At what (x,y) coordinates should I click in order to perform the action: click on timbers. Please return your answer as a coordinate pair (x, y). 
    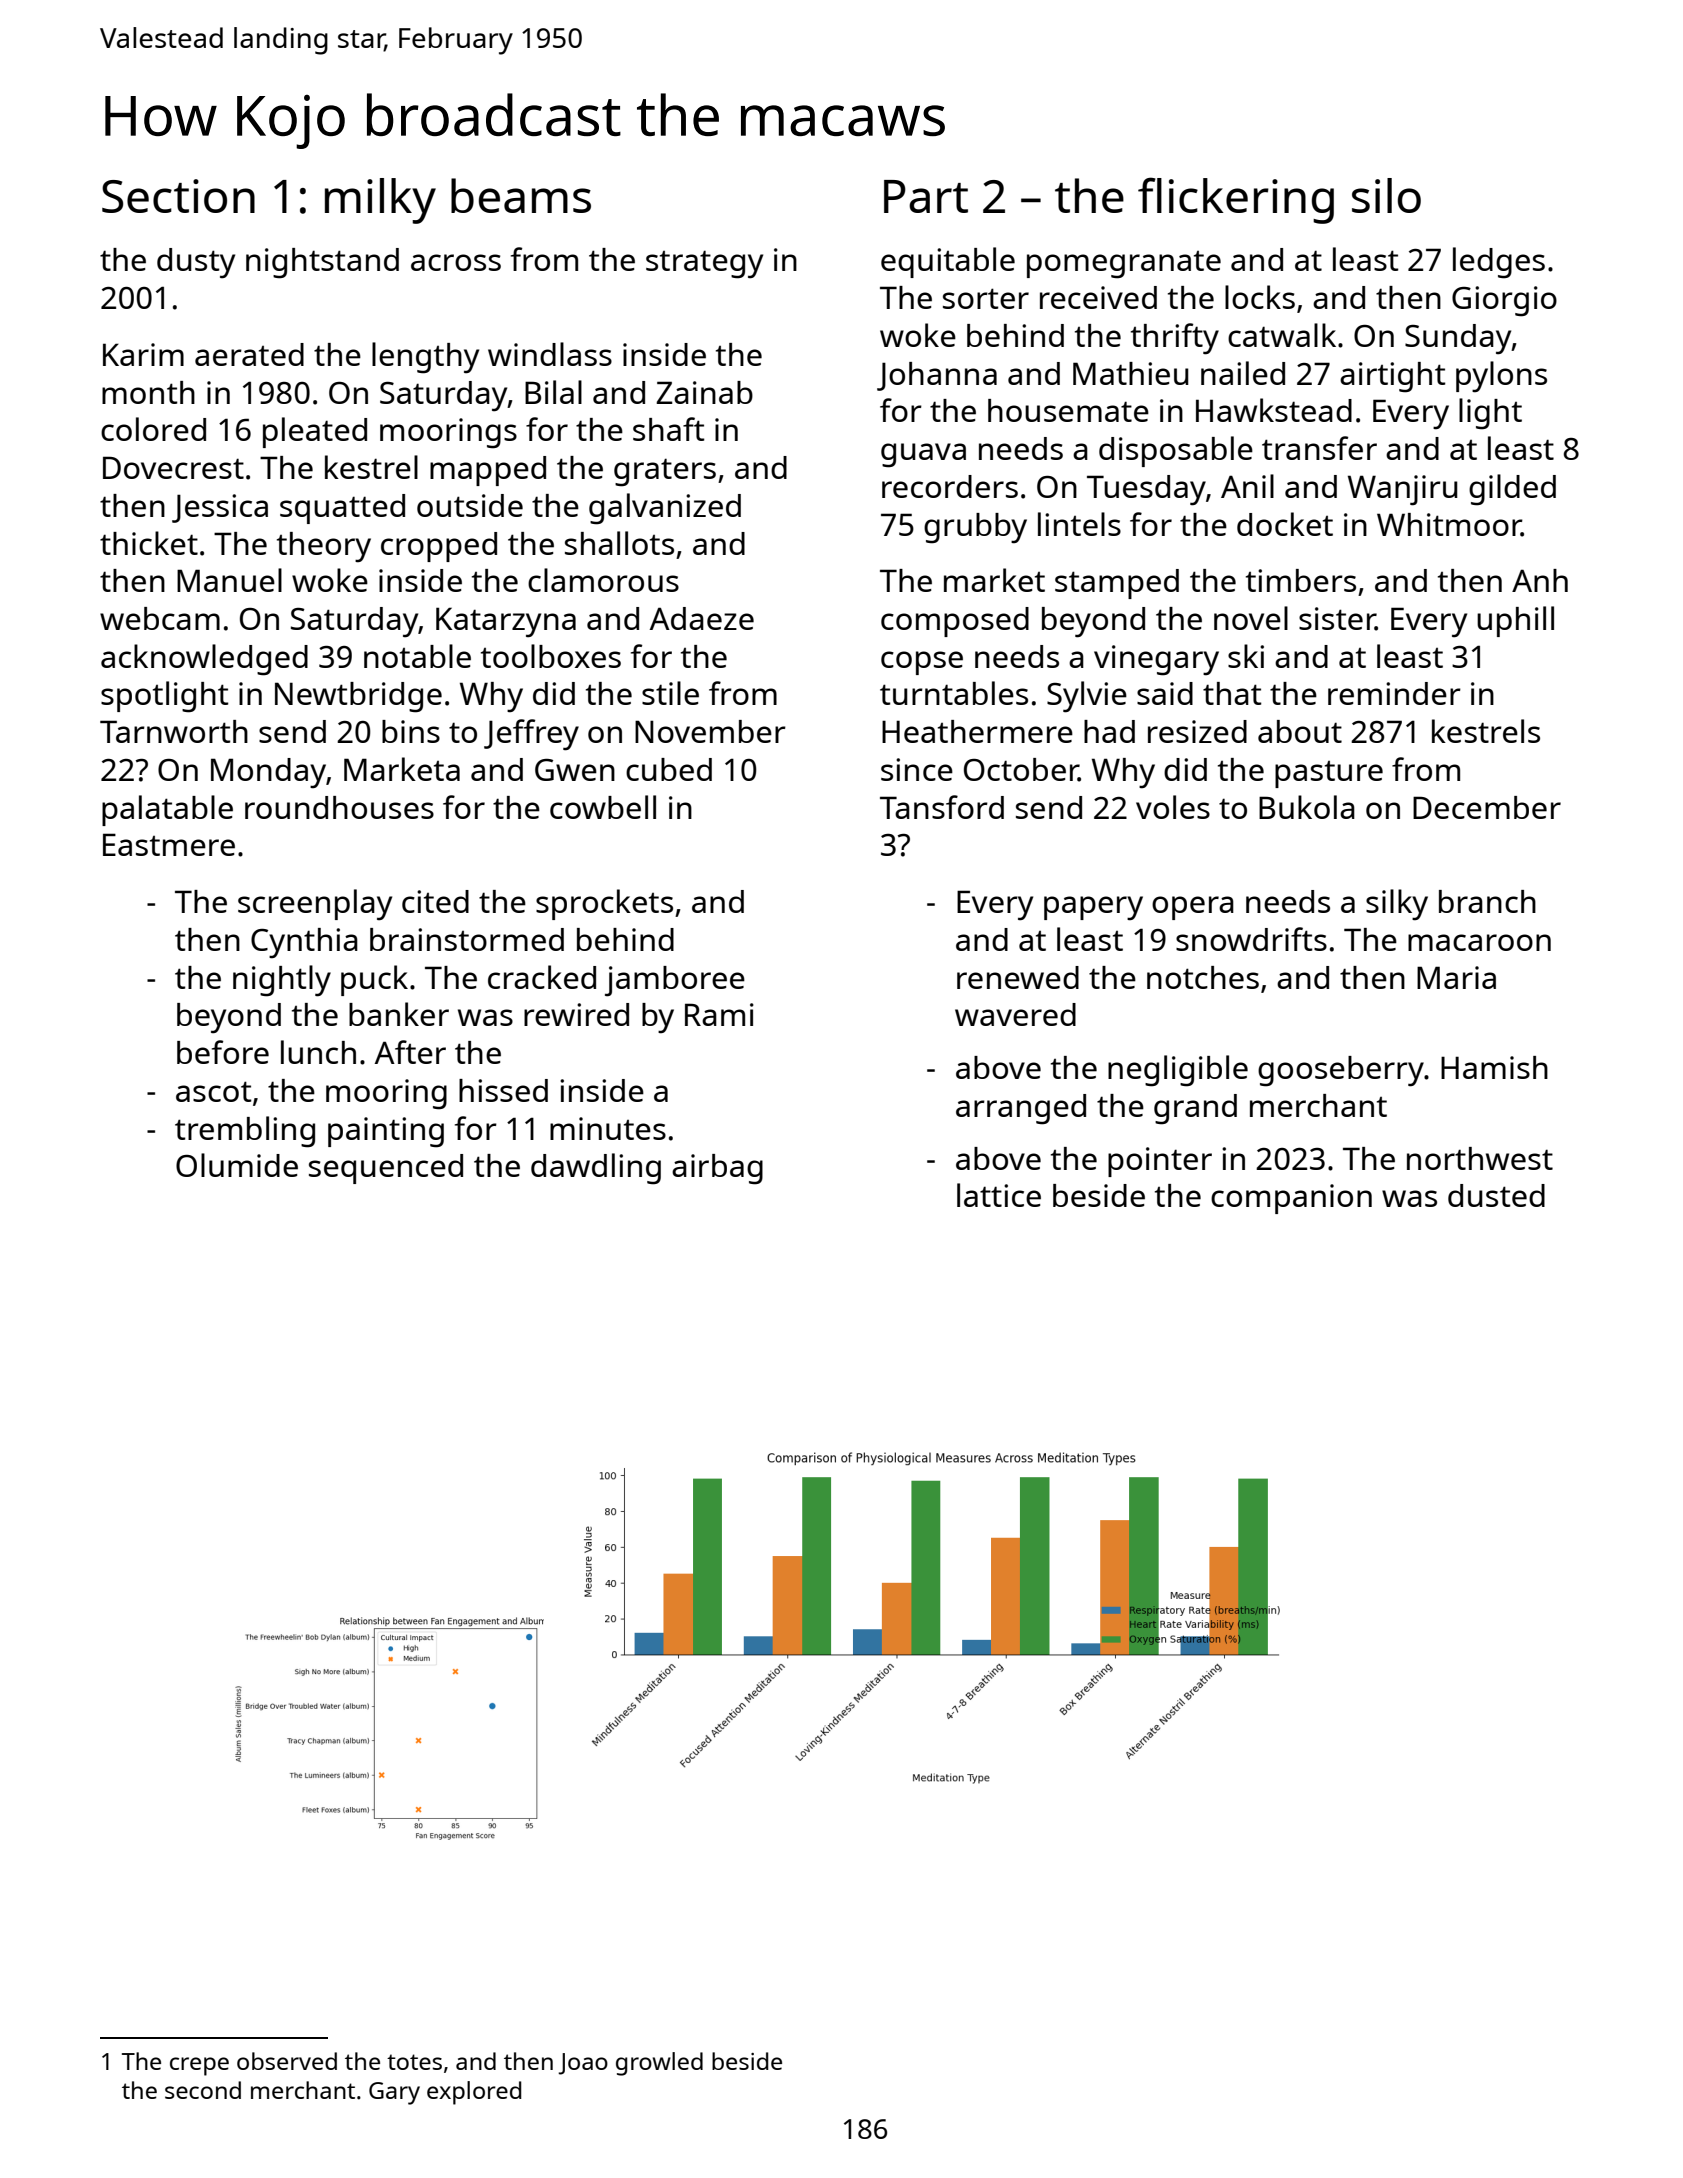
    Looking at the image, I should click on (1301, 580).
